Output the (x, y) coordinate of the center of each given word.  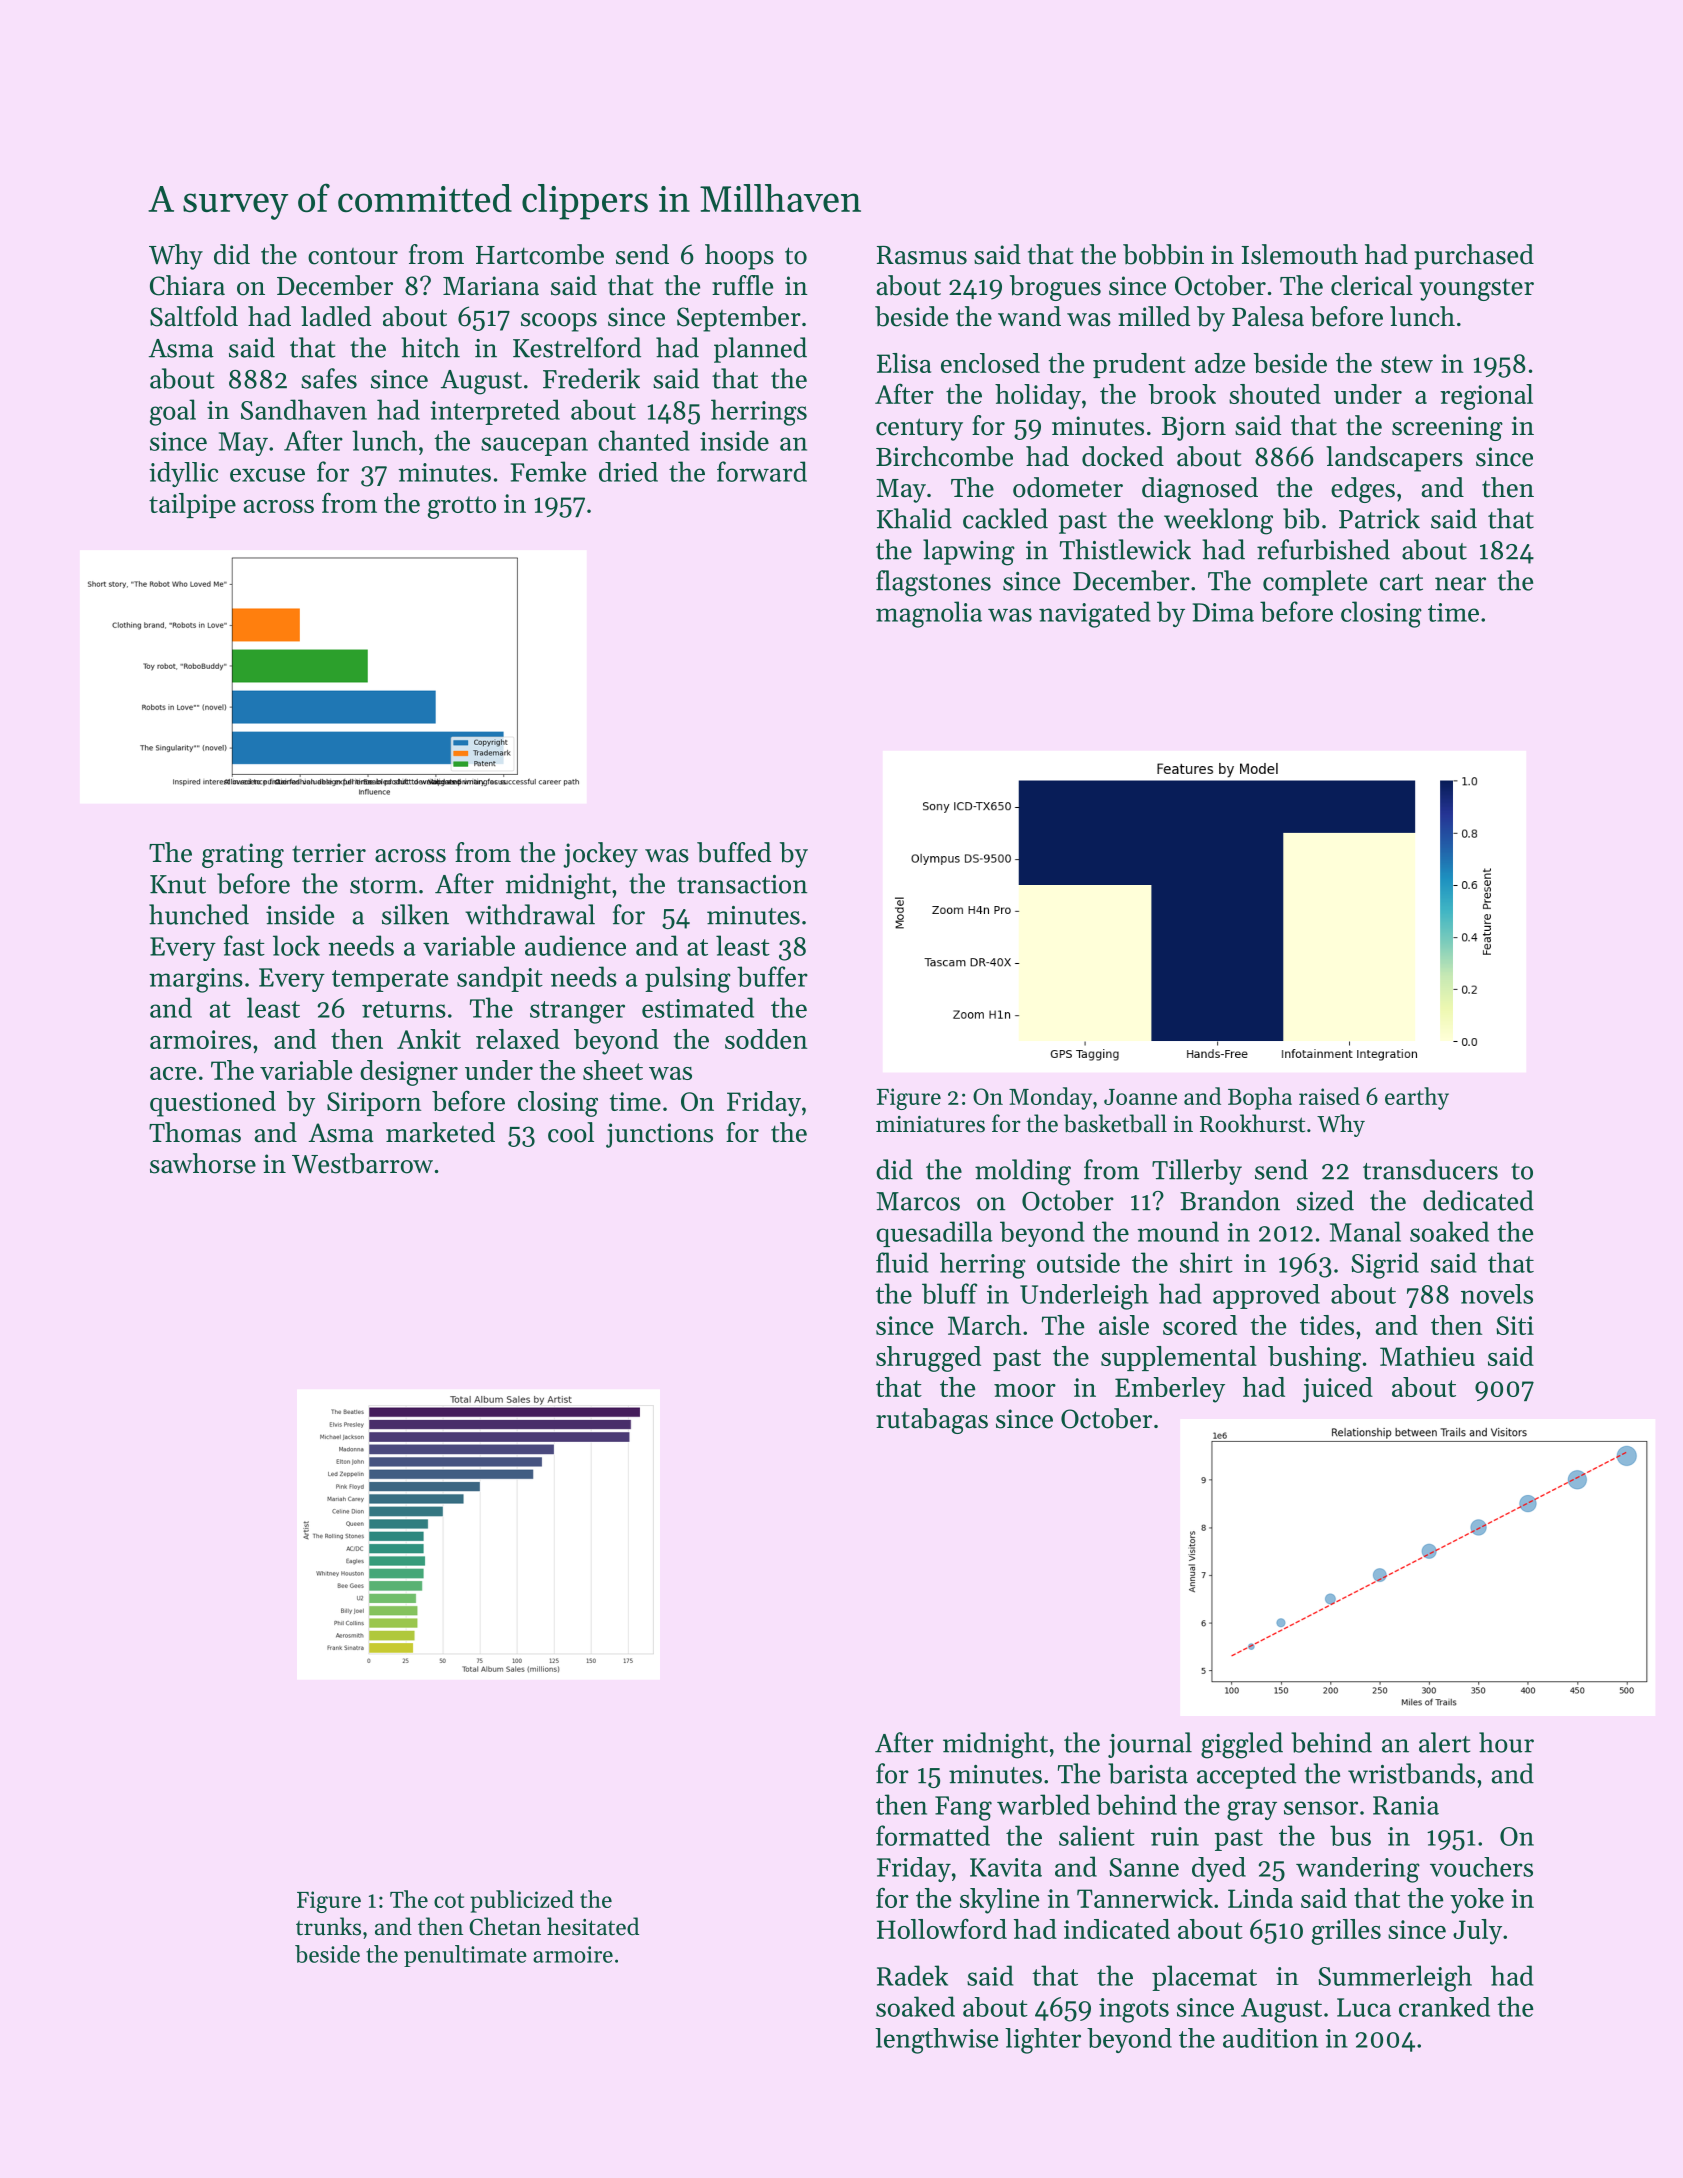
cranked (1444, 2007)
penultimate (465, 1956)
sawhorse (203, 1163)
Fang (963, 1808)
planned (760, 350)
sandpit (500, 979)
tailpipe (192, 505)
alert (1444, 1742)
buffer (772, 976)
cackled (1005, 518)
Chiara (187, 285)
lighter (1043, 2041)
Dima (1223, 612)
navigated (1094, 614)
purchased (1474, 257)
